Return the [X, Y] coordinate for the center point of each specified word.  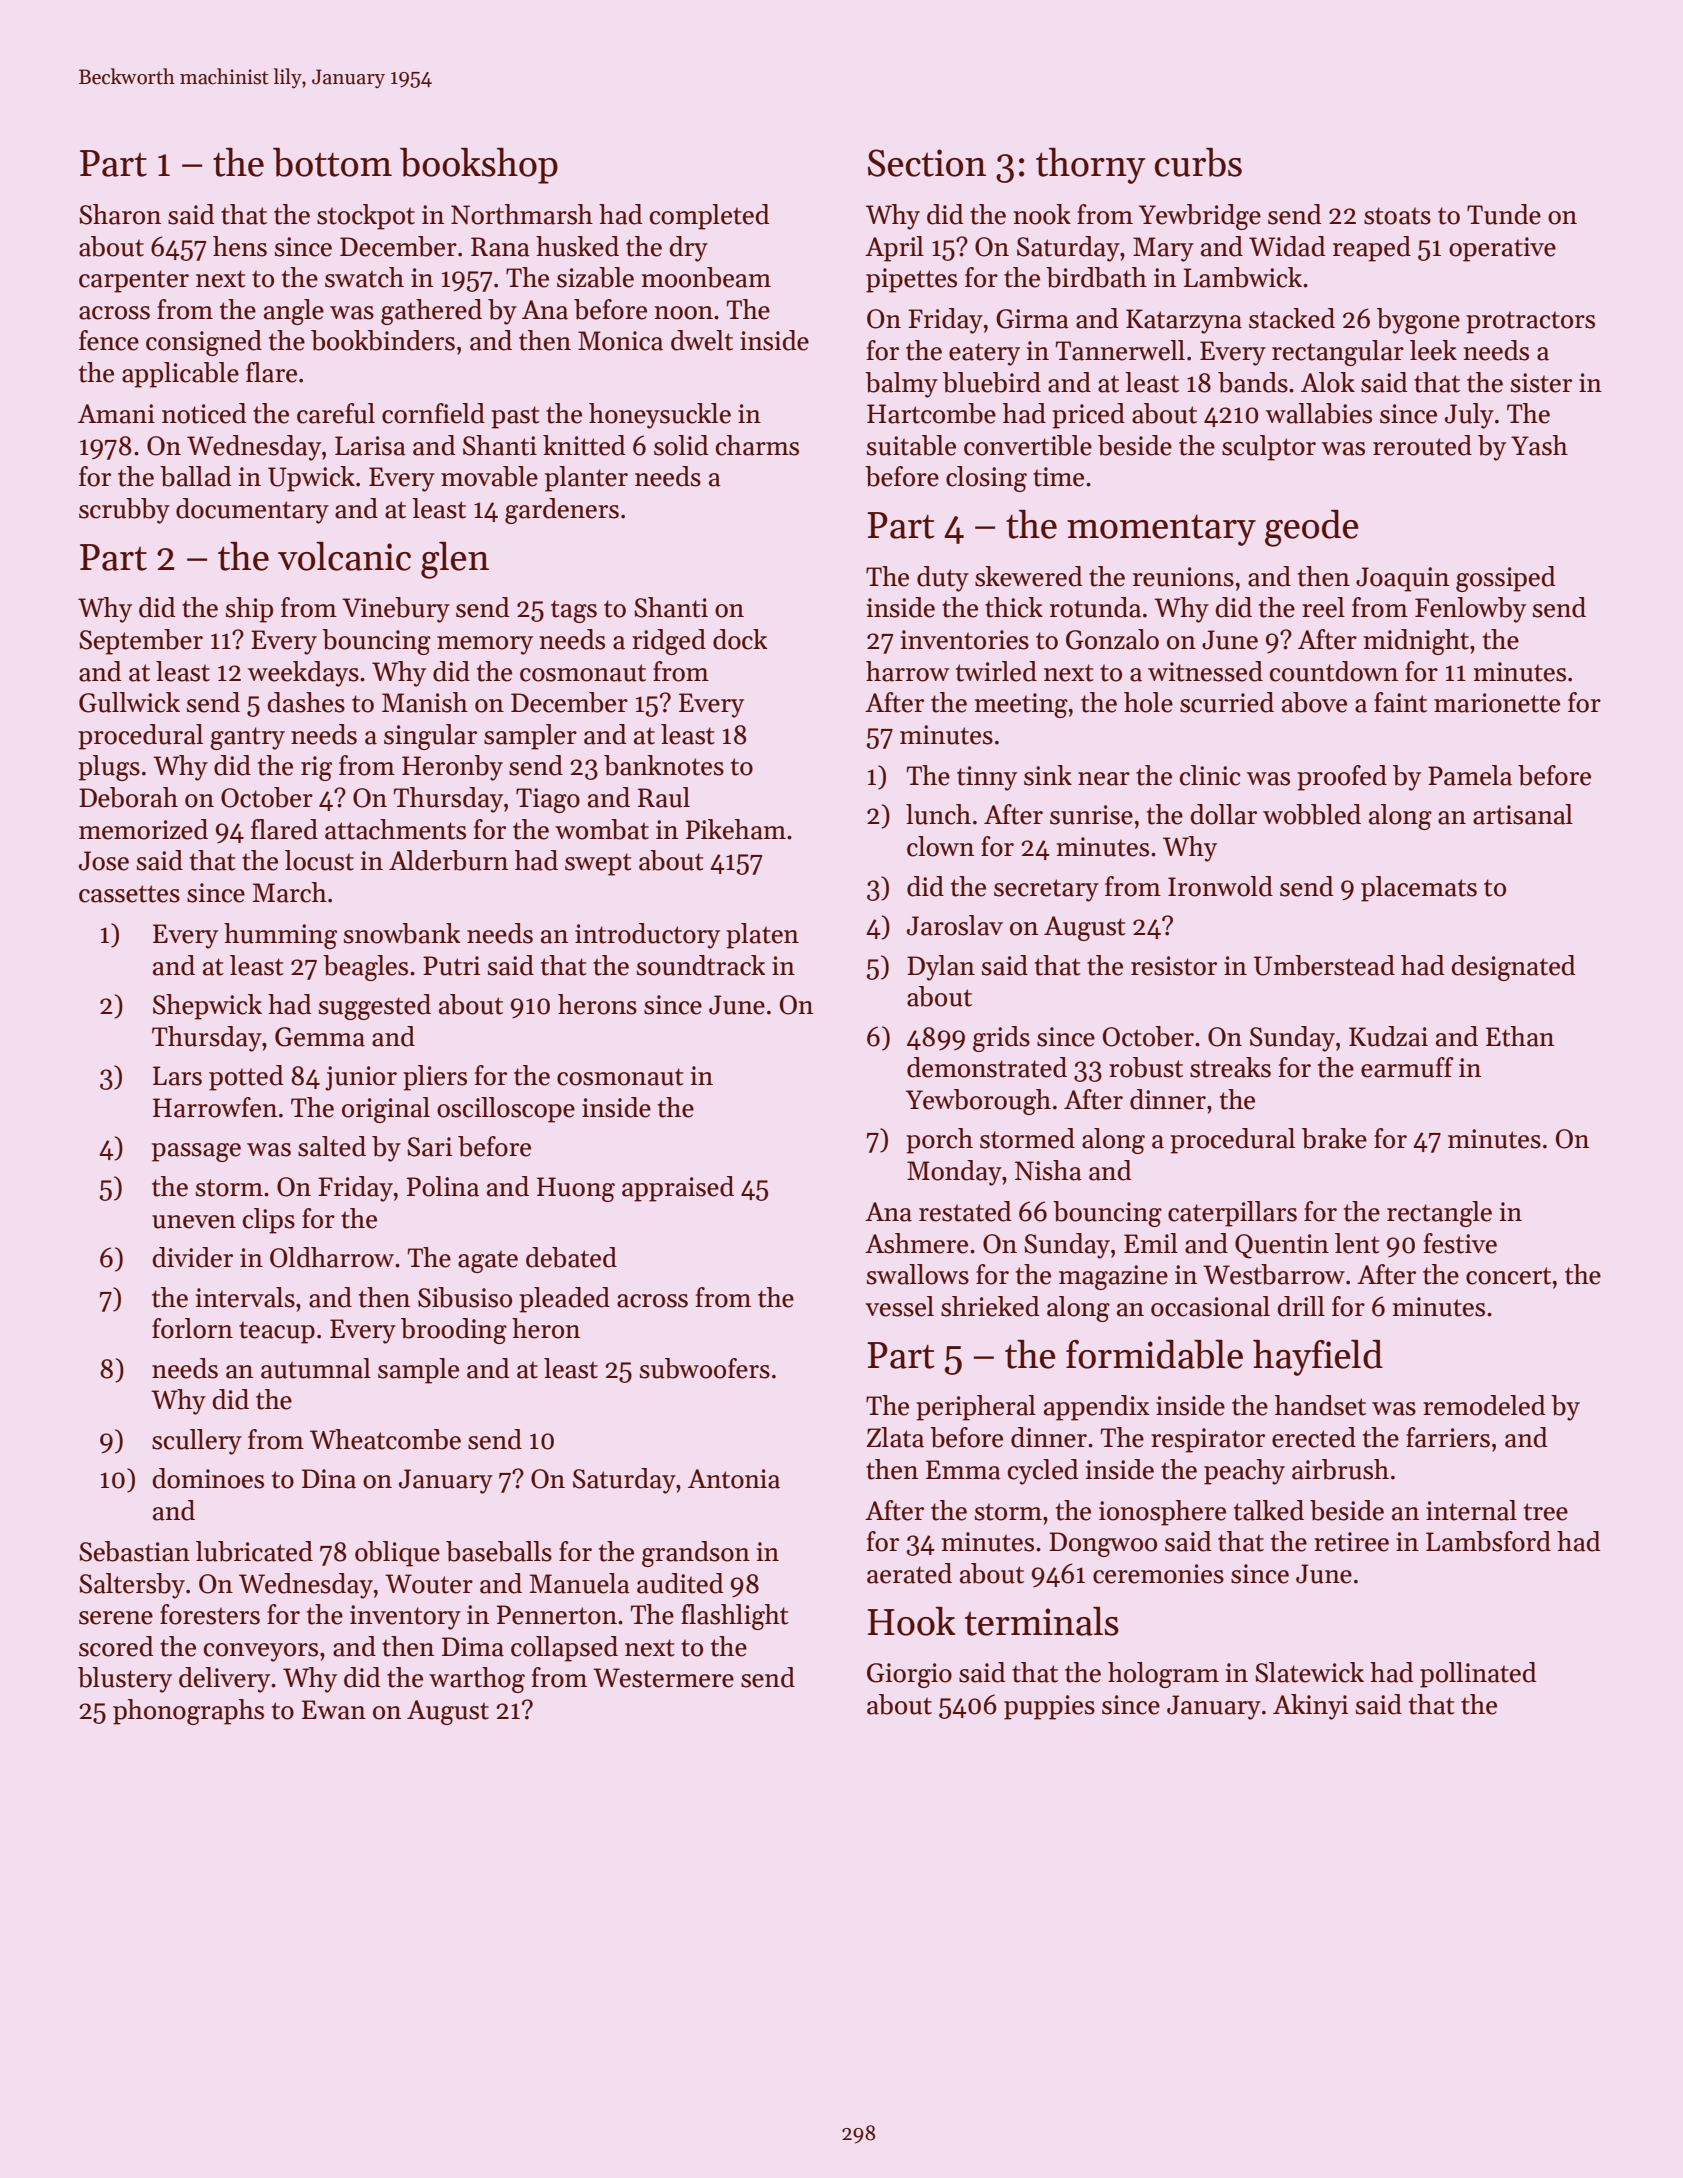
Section [927, 163]
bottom [332, 162]
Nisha [1048, 1170]
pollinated [1478, 1675]
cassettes [129, 894]
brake [1334, 1138]
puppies [1049, 1707]
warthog [477, 1680]
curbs [1198, 162]
